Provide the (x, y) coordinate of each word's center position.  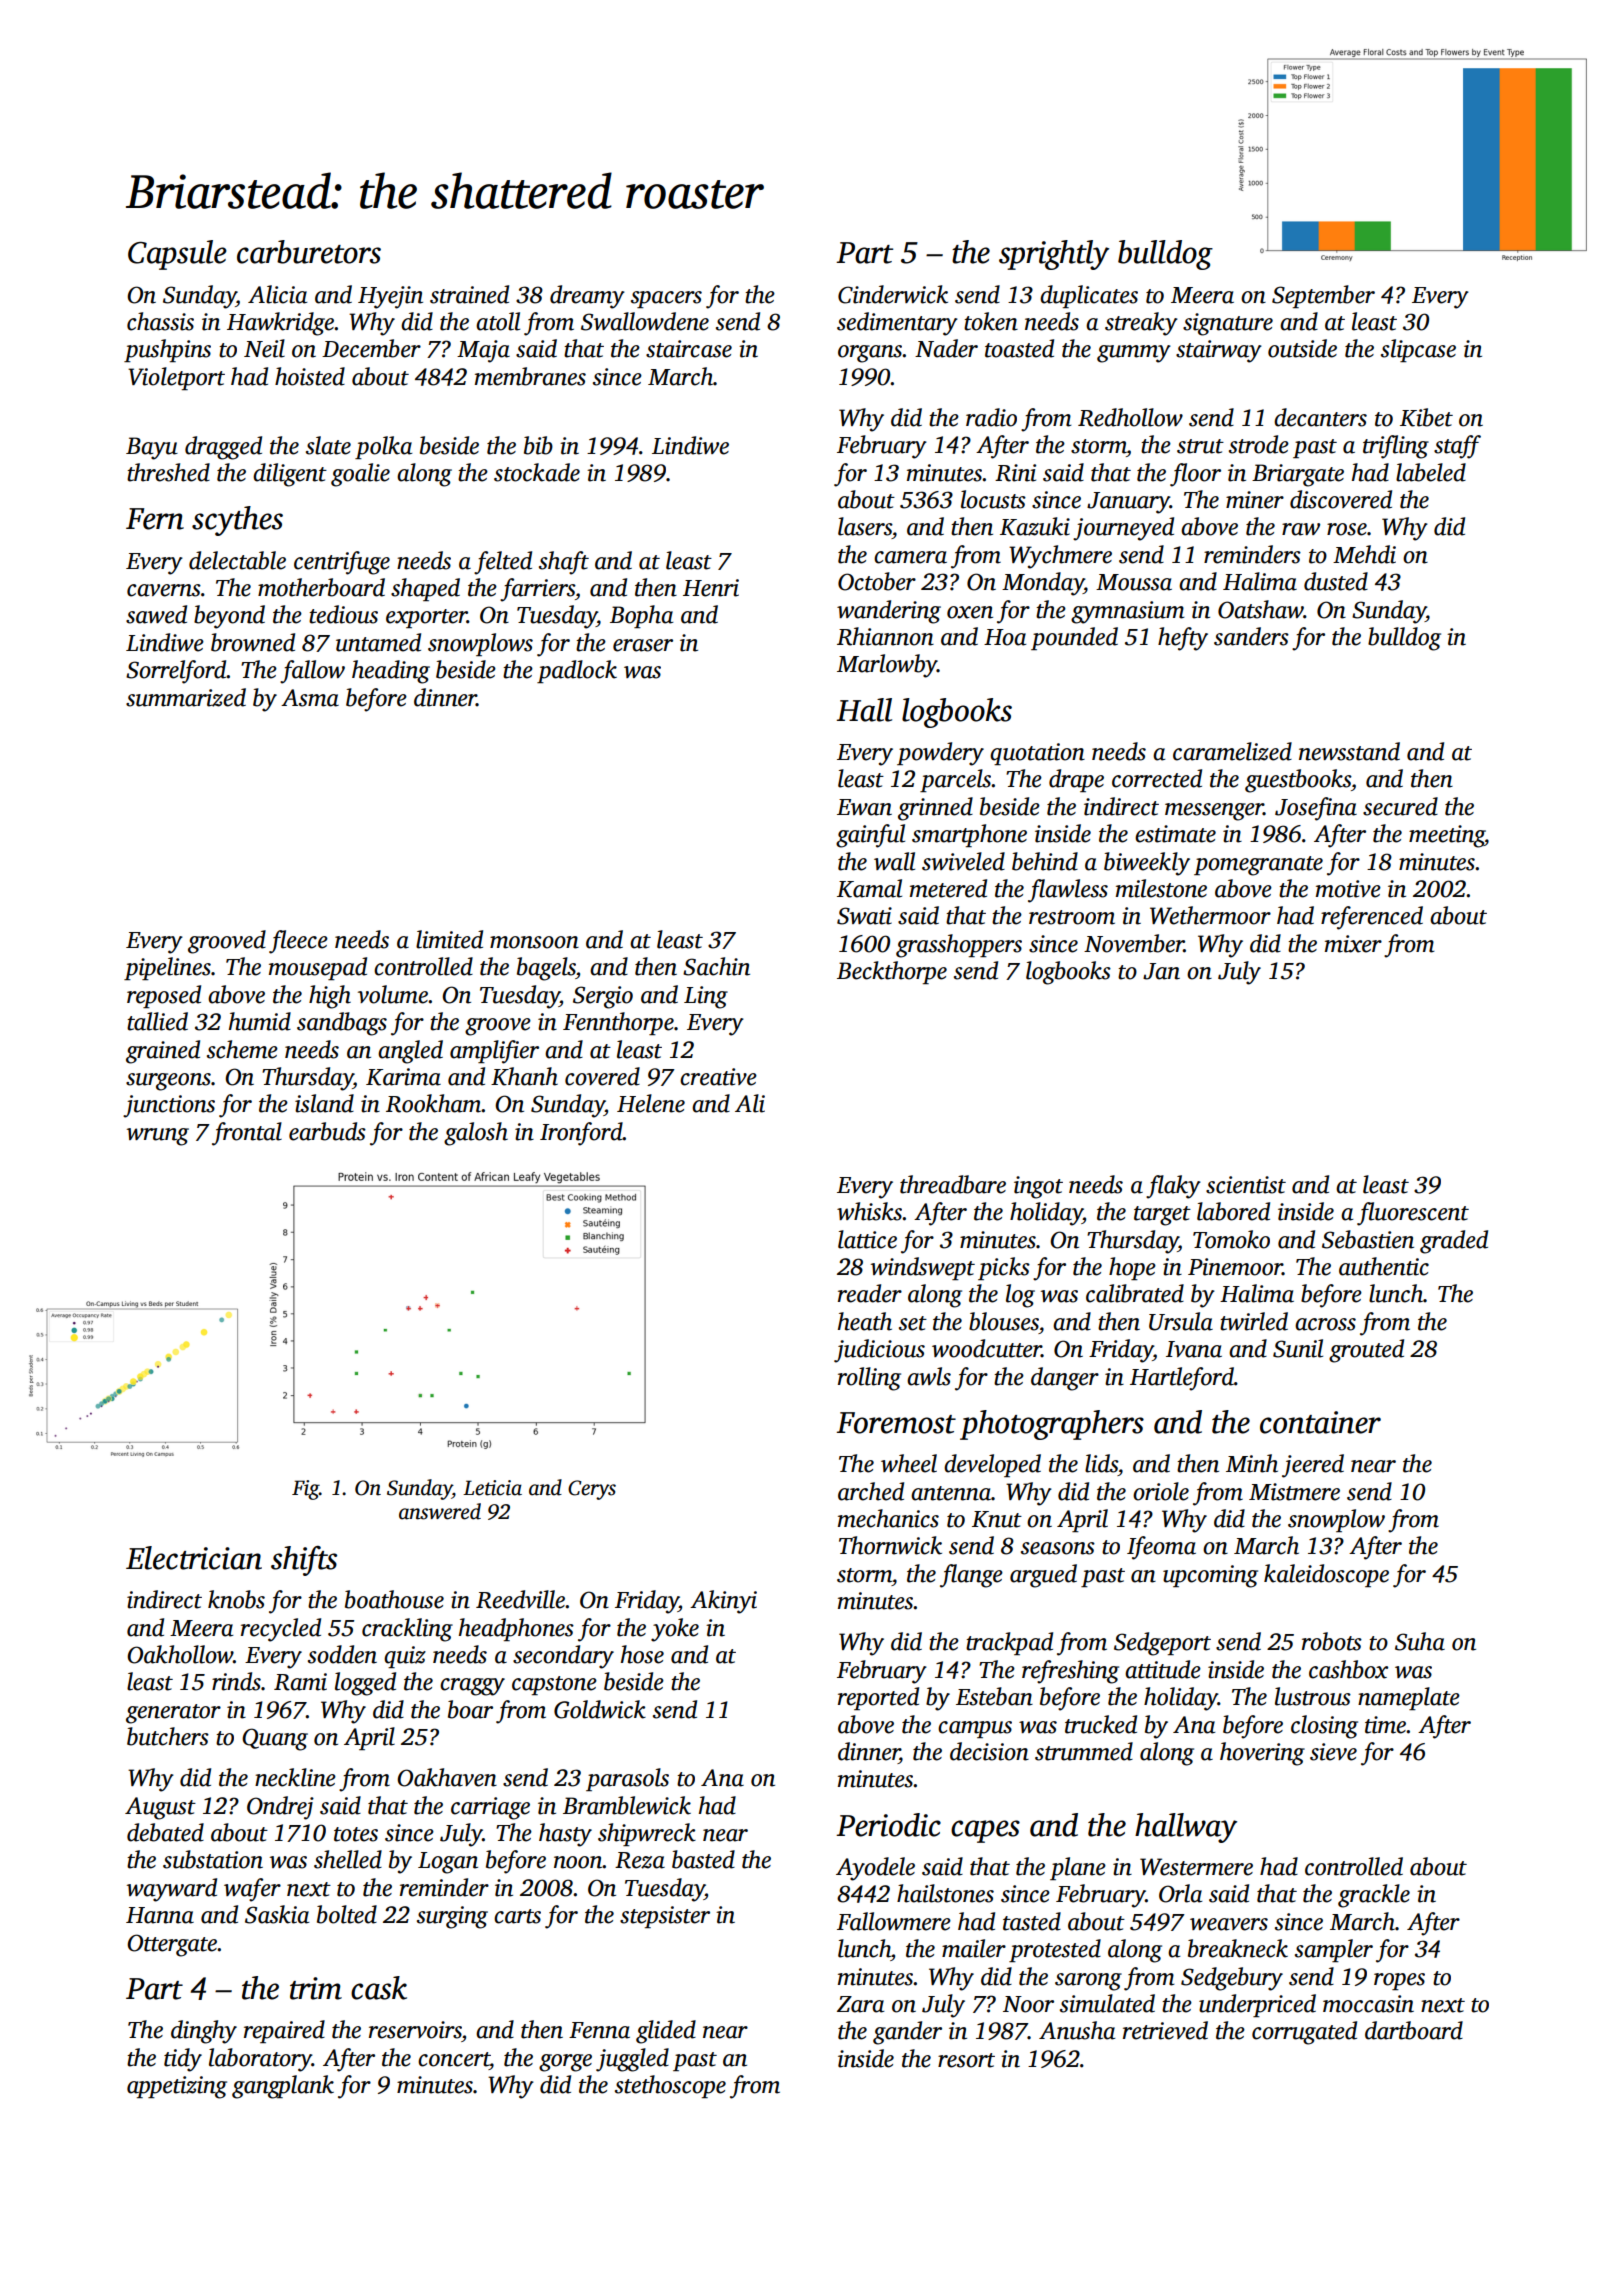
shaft (564, 563)
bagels (546, 969)
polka (383, 447)
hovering (1262, 1754)
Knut (997, 1519)
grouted (1366, 1351)
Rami (300, 1682)
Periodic (888, 1825)
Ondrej (280, 1808)
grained (163, 1052)
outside (1302, 348)
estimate (1175, 834)
